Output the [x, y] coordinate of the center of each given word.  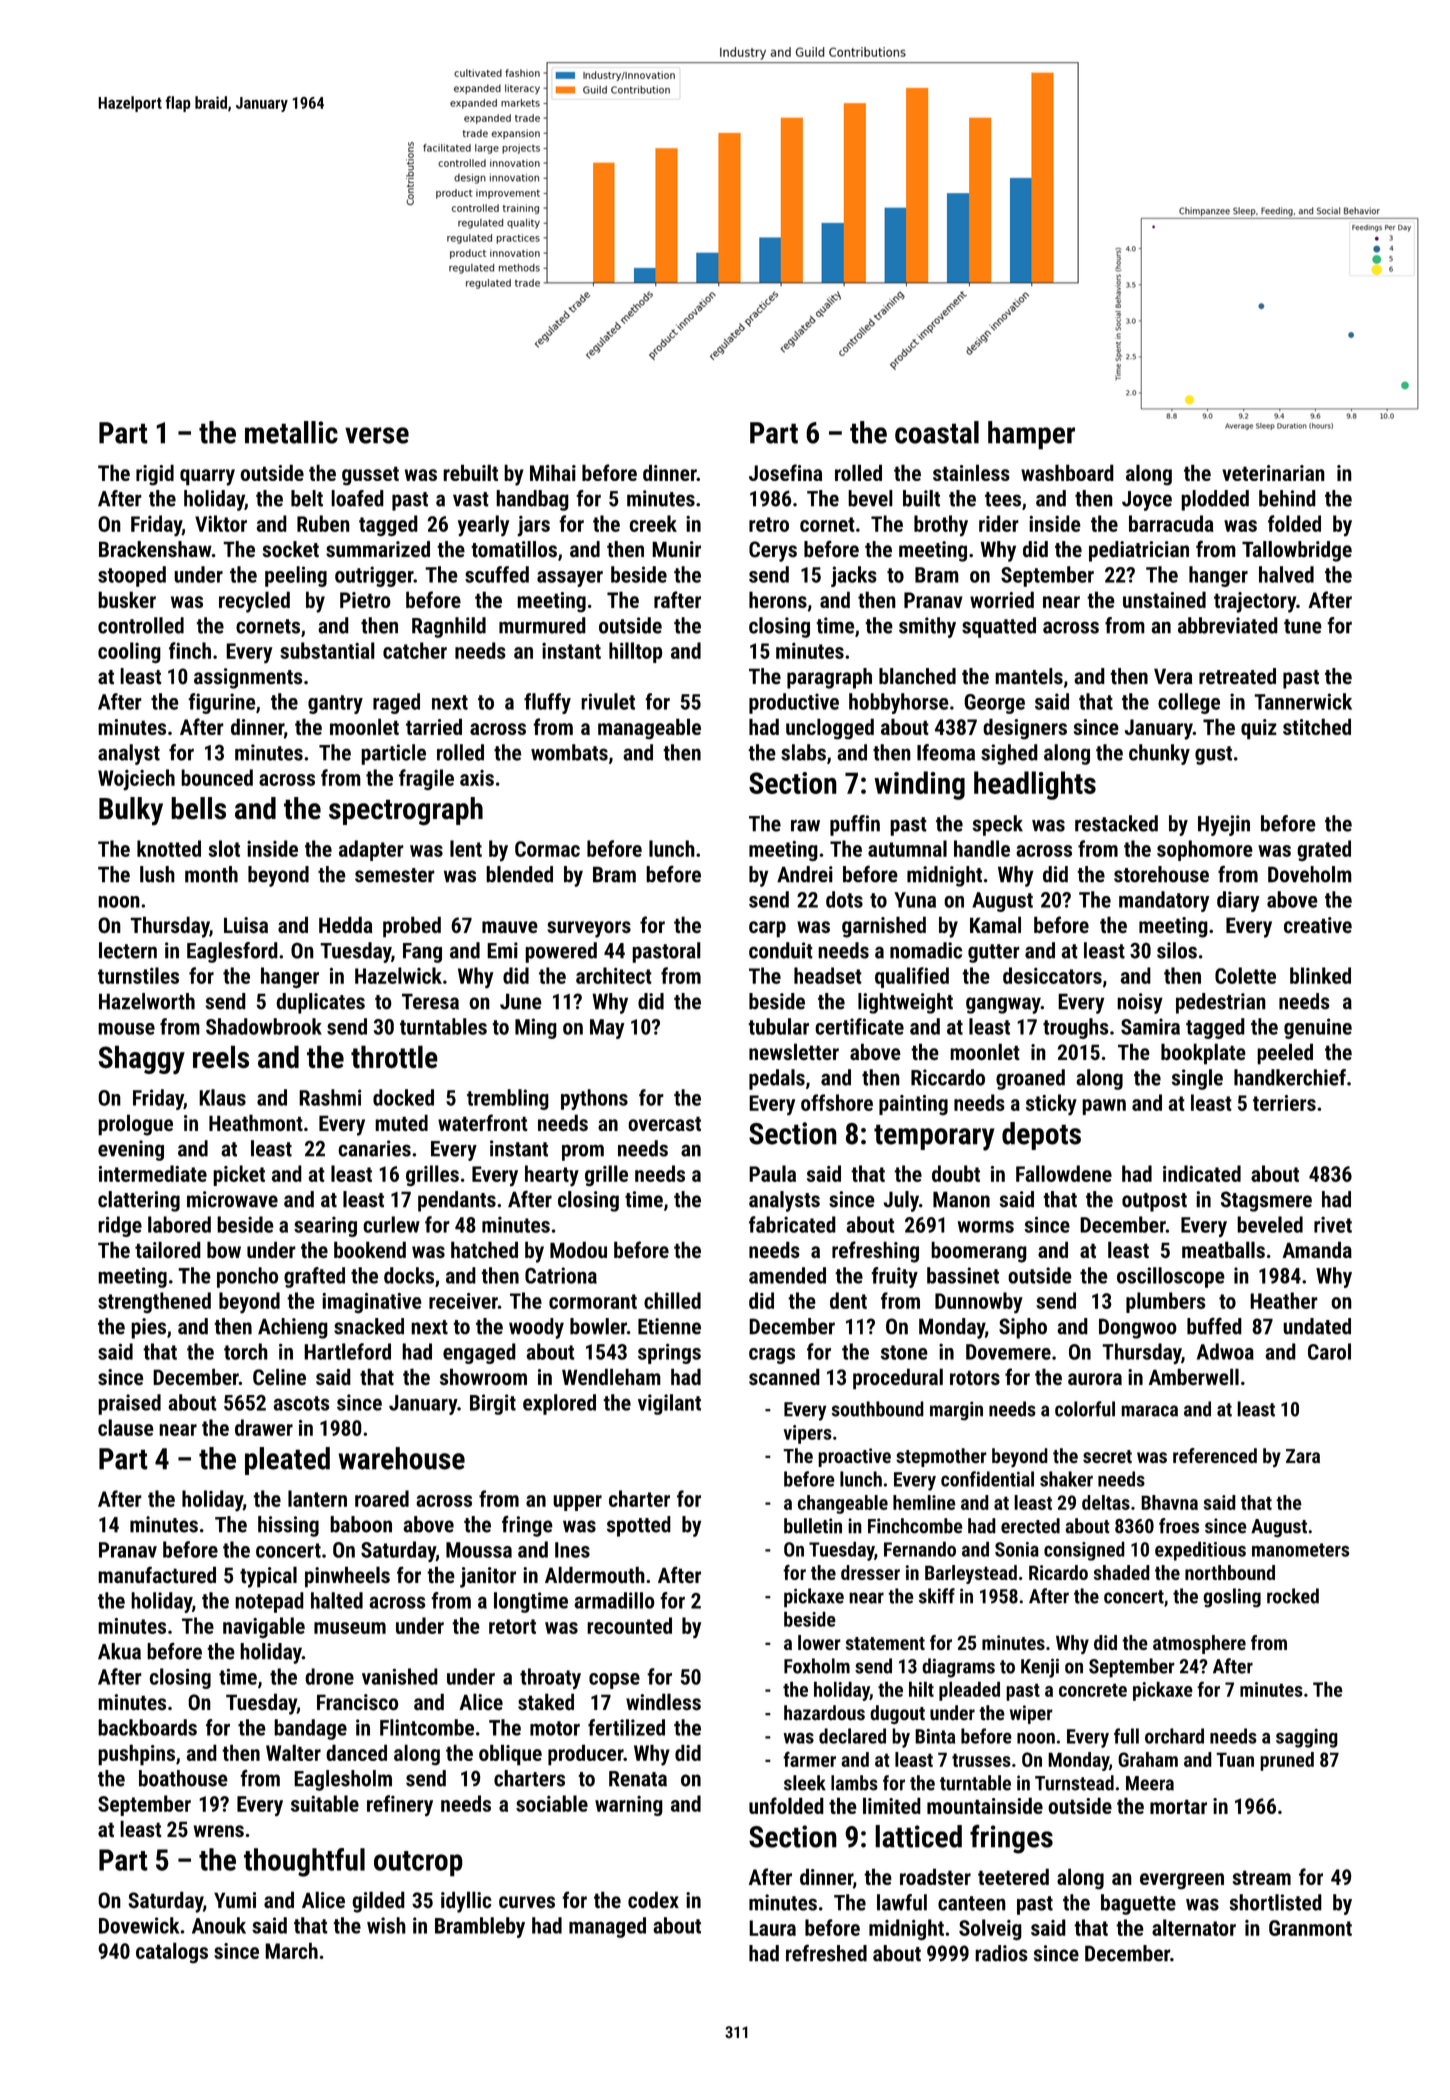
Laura [772, 1928]
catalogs [172, 1953]
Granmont [1310, 1928]
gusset [370, 476]
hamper [1031, 435]
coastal [937, 432]
